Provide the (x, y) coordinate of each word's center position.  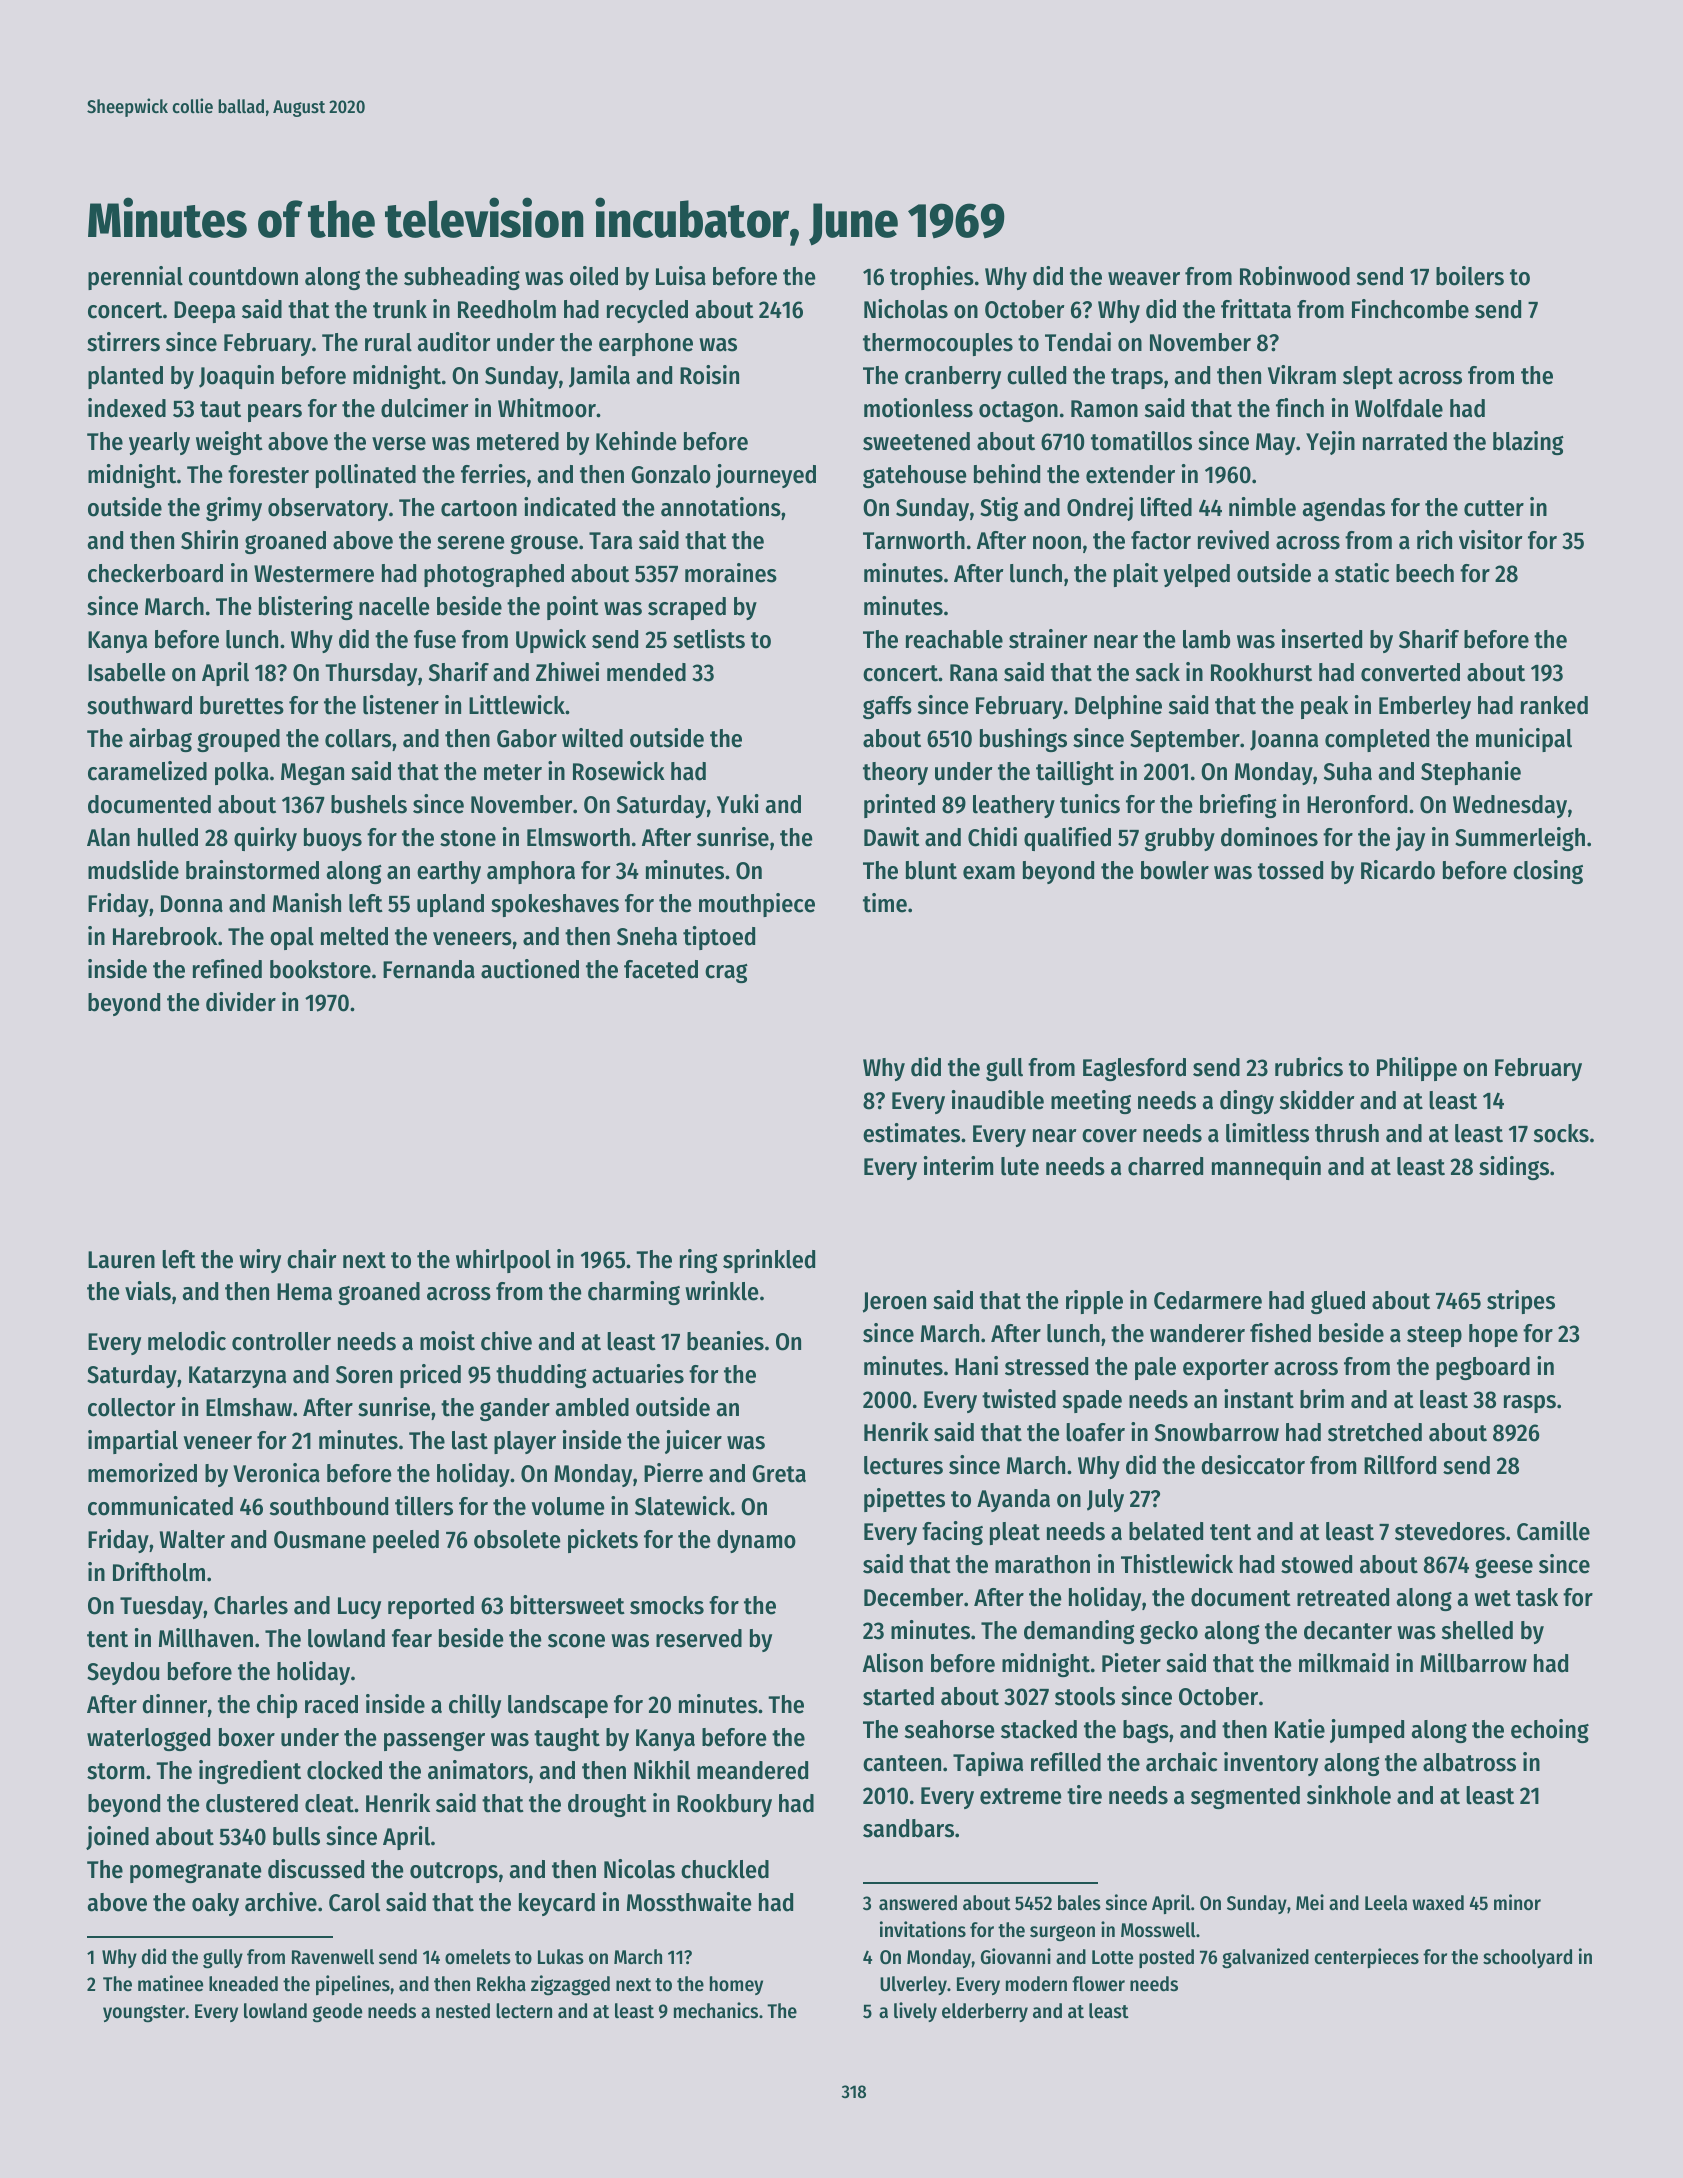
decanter (1348, 1630)
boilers (1470, 276)
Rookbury (724, 1805)
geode (337, 2013)
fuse (435, 639)
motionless (918, 408)
